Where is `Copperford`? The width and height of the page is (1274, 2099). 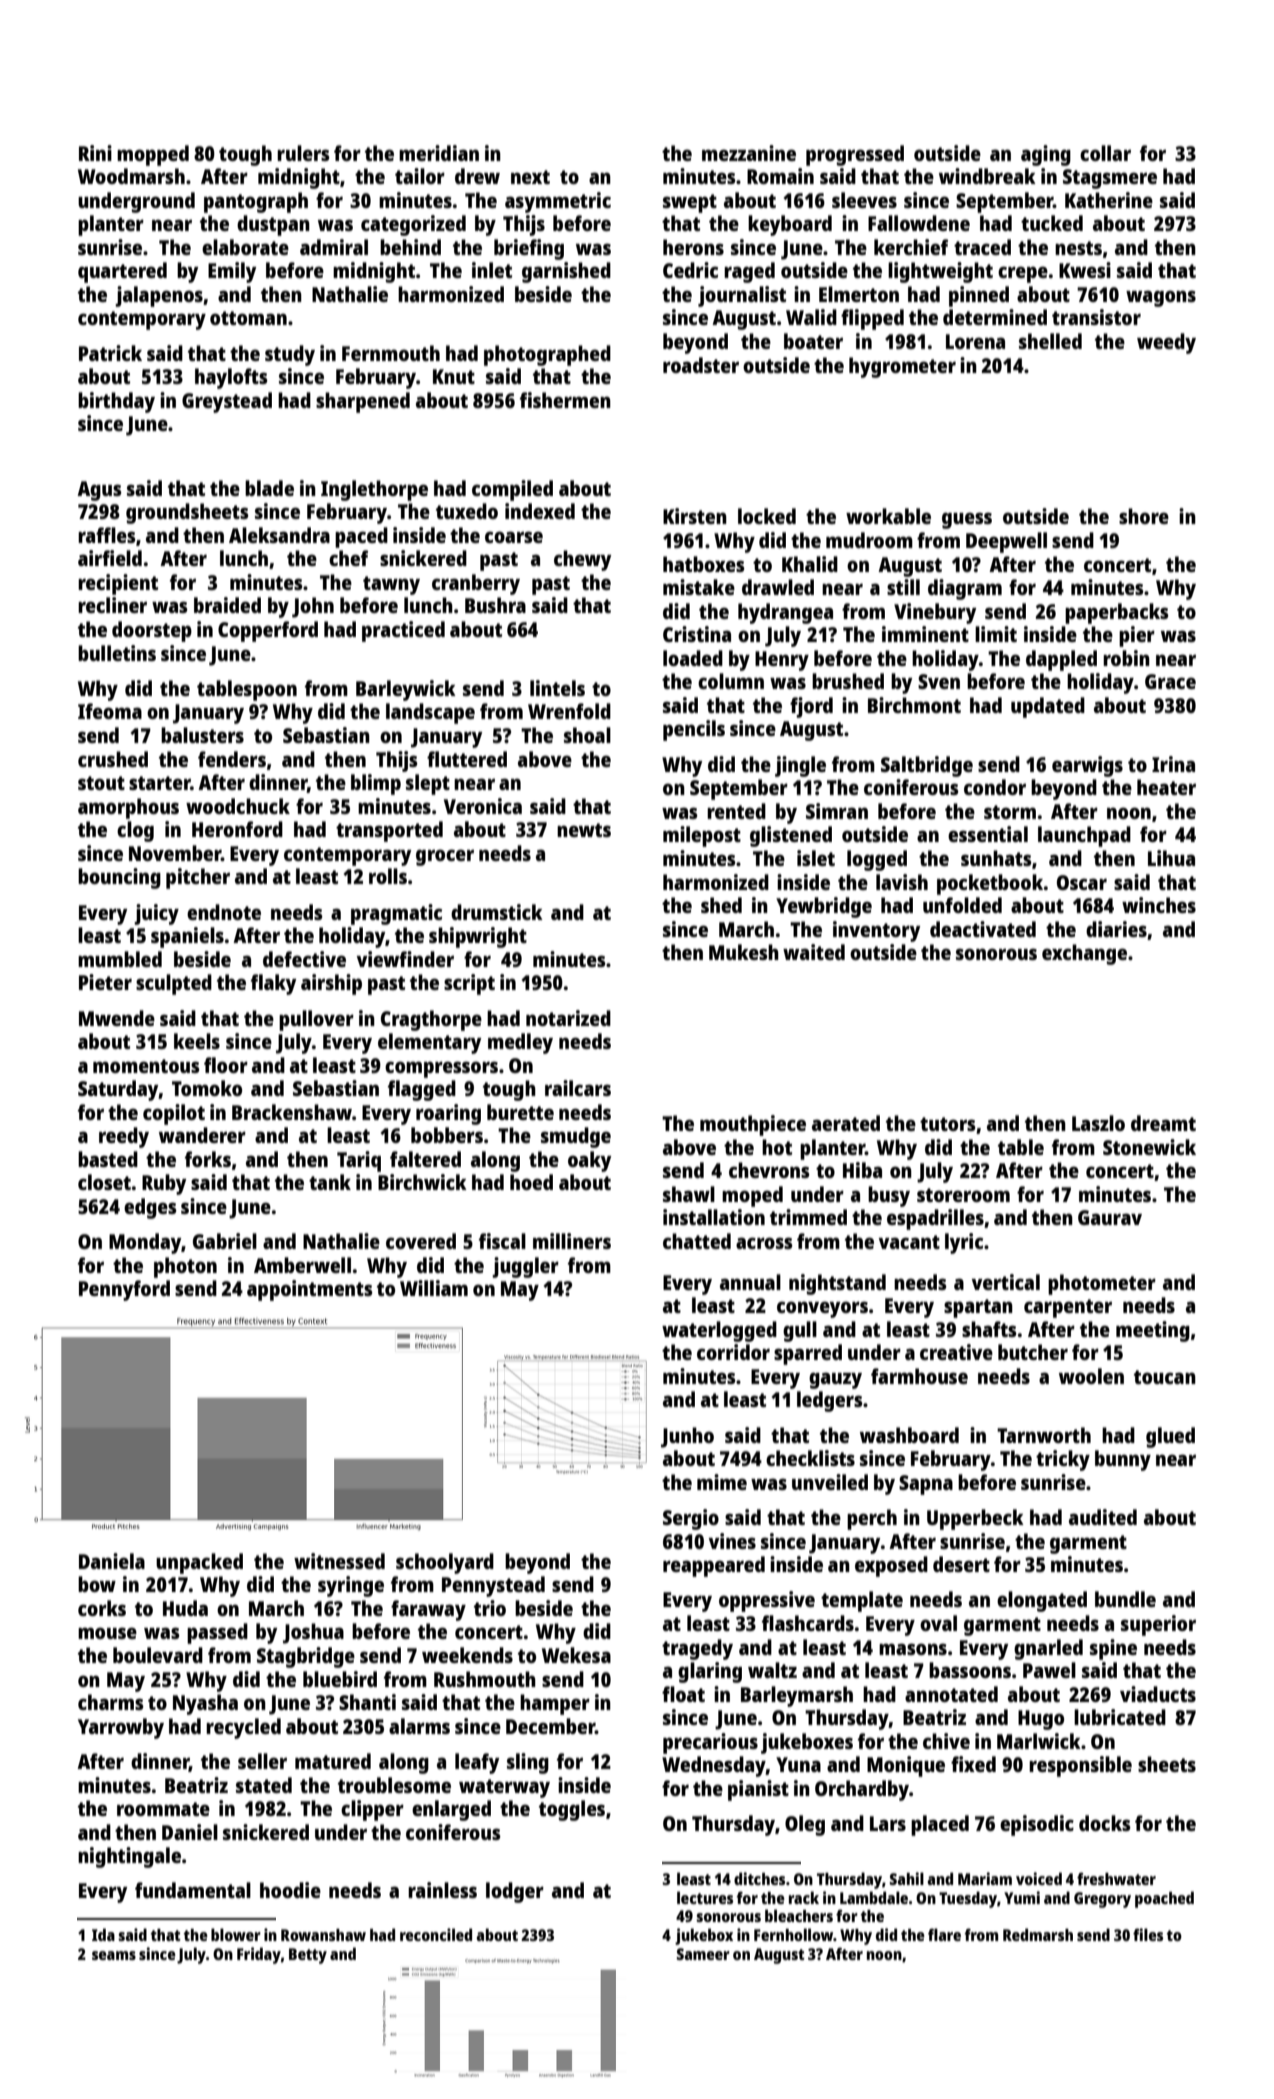 Copperford is located at coordinates (268, 631).
